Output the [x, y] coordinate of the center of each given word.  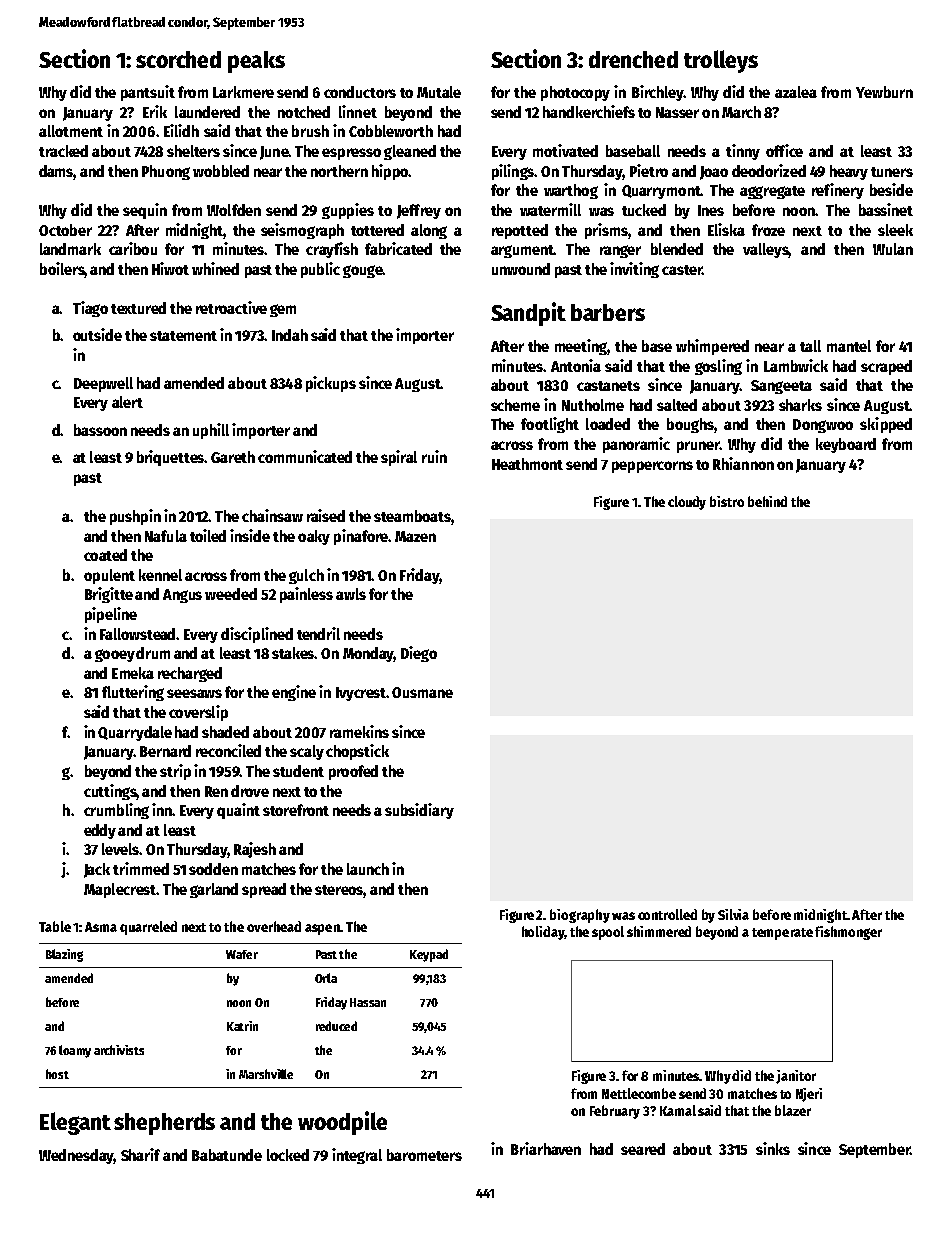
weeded [231, 594]
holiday [543, 933]
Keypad [429, 955]
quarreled [148, 928]
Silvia [733, 914]
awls [351, 594]
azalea [796, 92]
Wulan [893, 249]
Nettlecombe [639, 1093]
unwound [521, 269]
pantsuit [148, 93]
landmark [70, 249]
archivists [119, 1050]
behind [767, 501]
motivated [565, 150]
